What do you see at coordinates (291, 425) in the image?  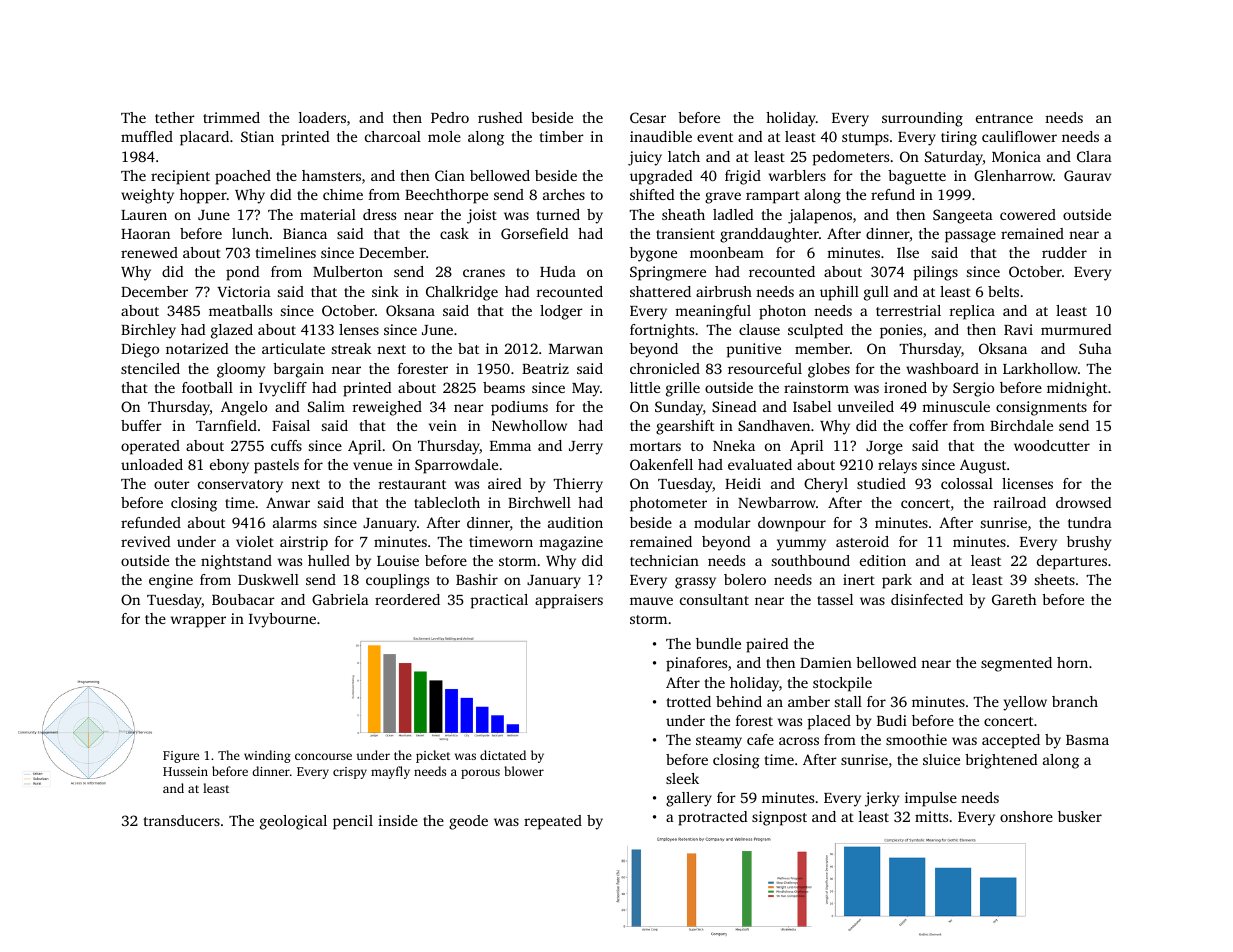 I see `Faisal` at bounding box center [291, 425].
